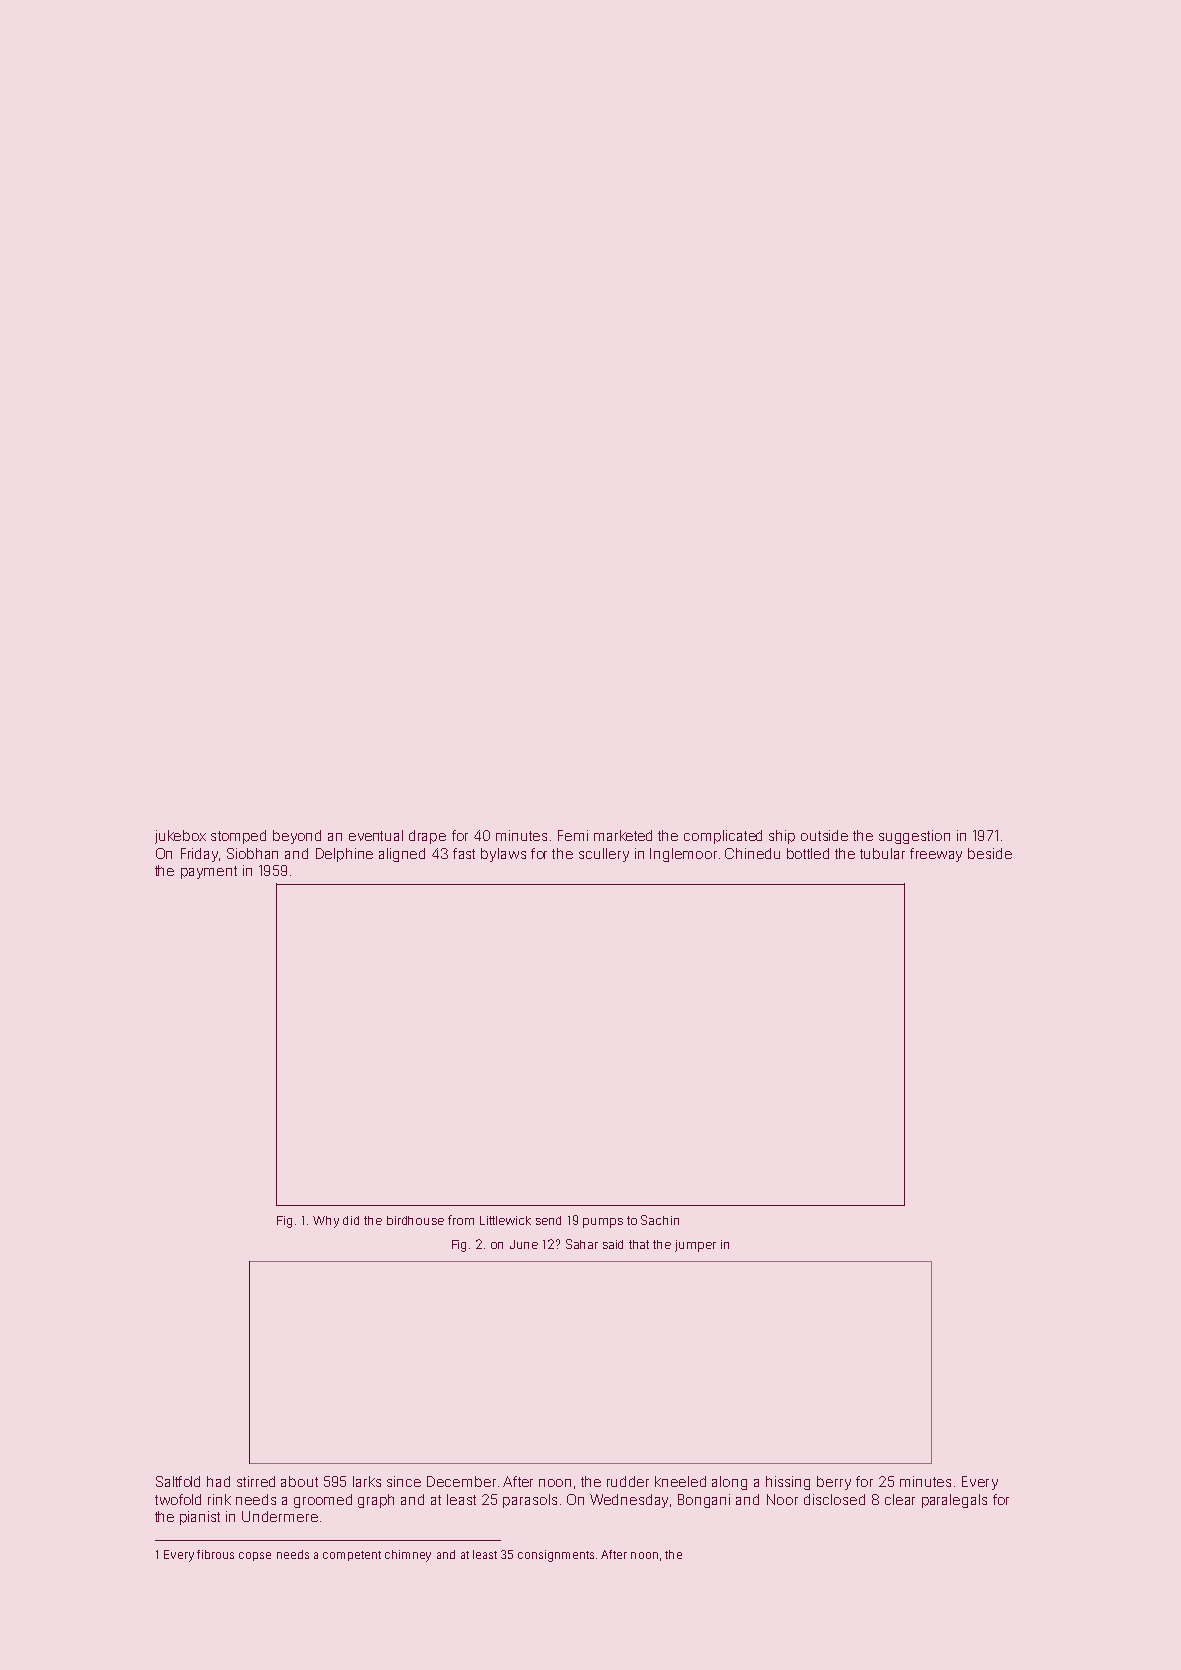 This screenshot has height=1670, width=1181. What do you see at coordinates (344, 855) in the screenshot?
I see `Delphine` at bounding box center [344, 855].
